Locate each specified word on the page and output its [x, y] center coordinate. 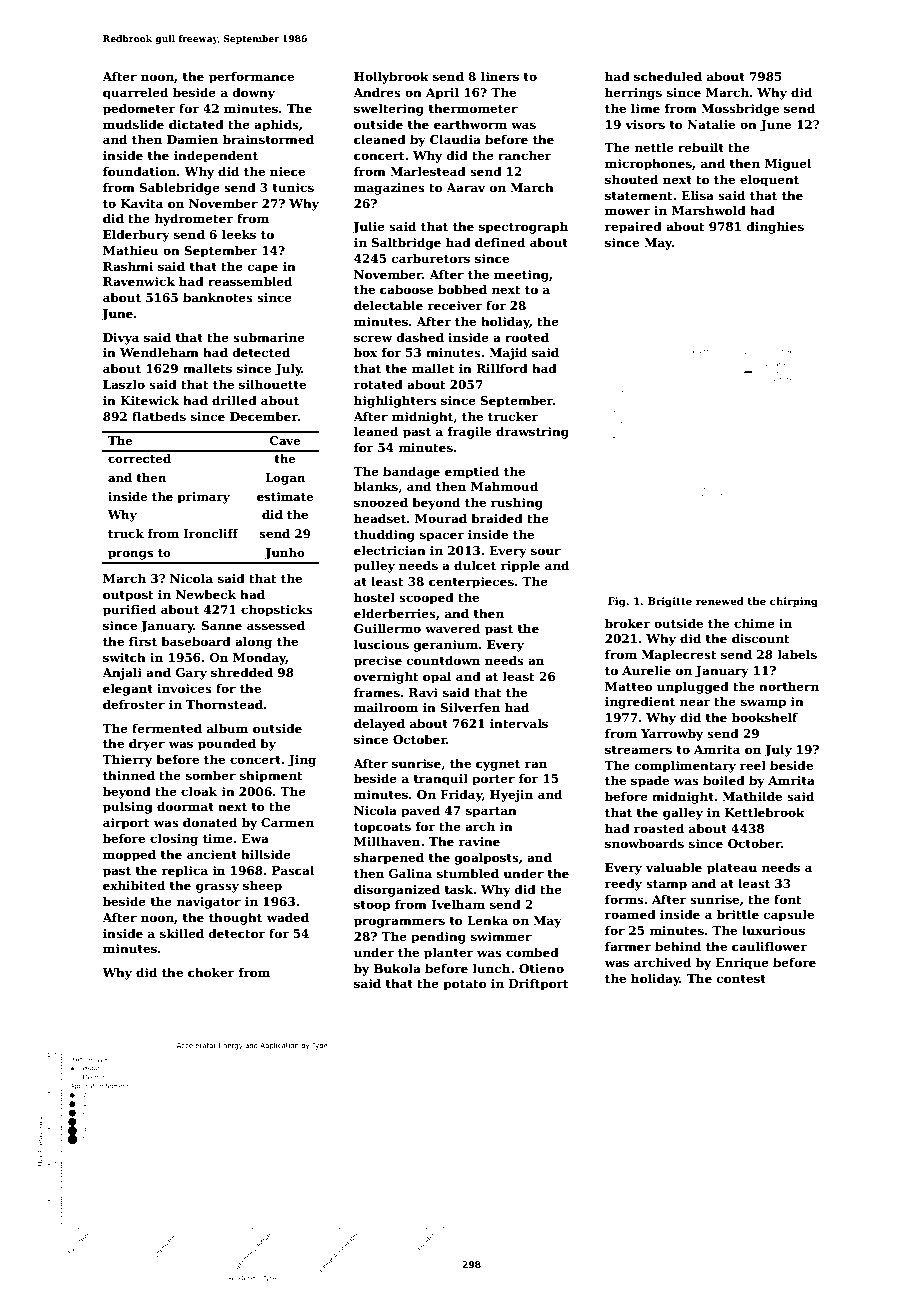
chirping [794, 602]
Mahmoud [504, 486]
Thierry [127, 760]
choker [211, 972]
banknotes [218, 297]
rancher [524, 155]
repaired [633, 228]
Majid [508, 353]
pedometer [139, 109]
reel [753, 765]
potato [465, 985]
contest [741, 979]
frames [377, 692]
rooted [527, 337]
